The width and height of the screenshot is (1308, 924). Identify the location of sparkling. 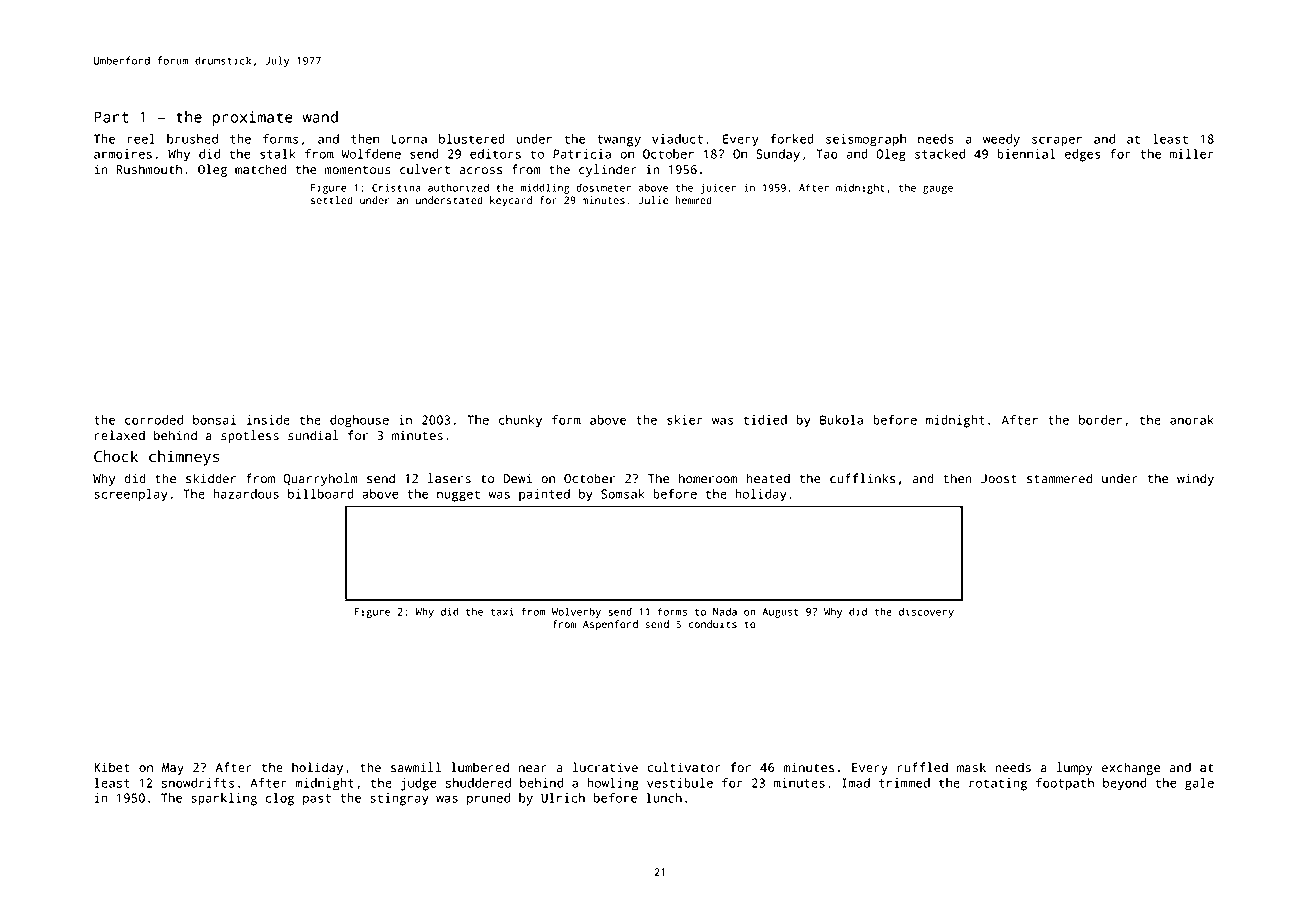
(224, 799).
